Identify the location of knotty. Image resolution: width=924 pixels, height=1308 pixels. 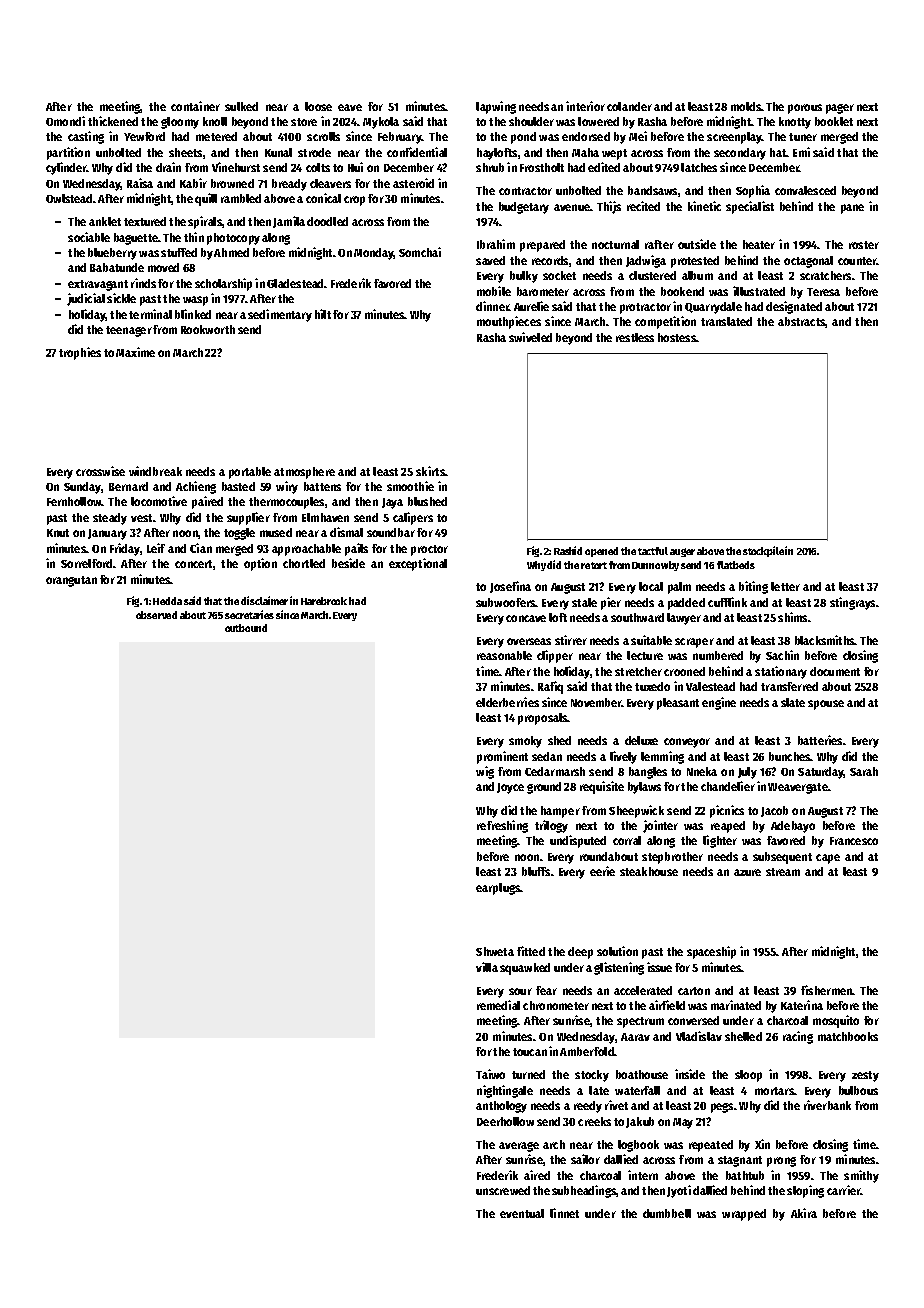
(795, 123).
